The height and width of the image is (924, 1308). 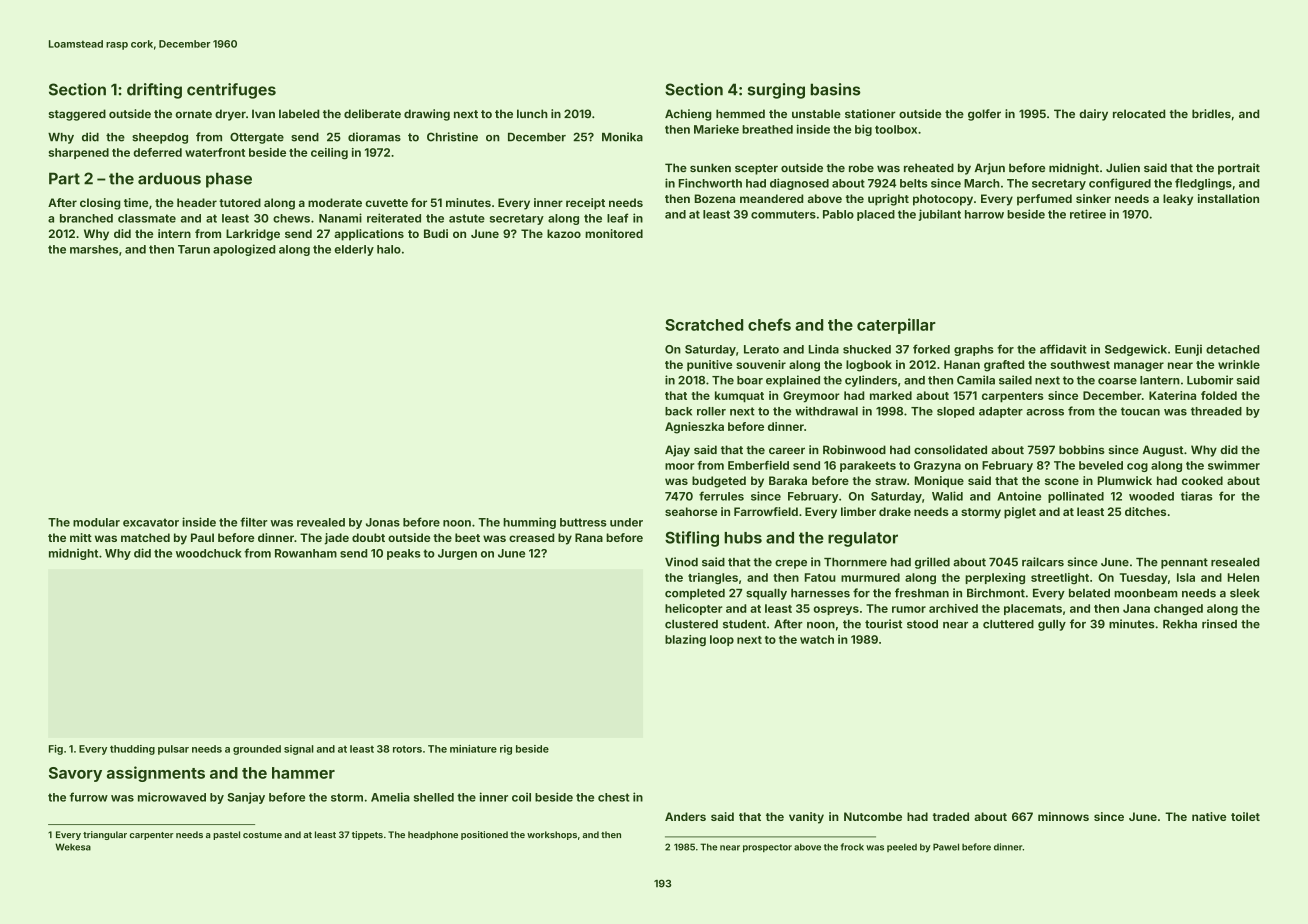 What do you see at coordinates (613, 797) in the image?
I see `chest` at bounding box center [613, 797].
